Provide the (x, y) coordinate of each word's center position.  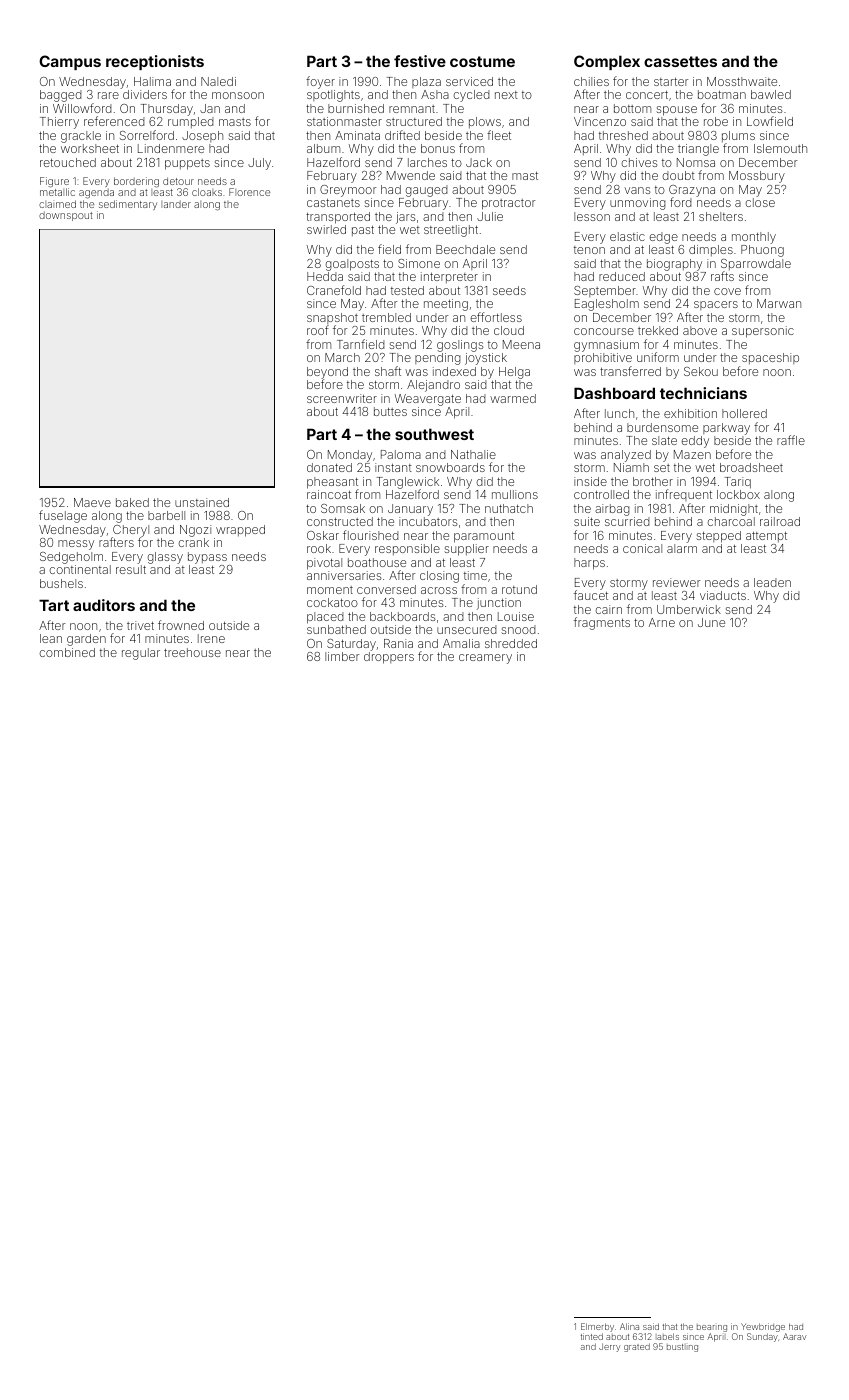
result (131, 569)
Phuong (762, 251)
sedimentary (128, 205)
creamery (485, 659)
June (711, 622)
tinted (592, 1336)
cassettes (680, 61)
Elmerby (597, 1327)
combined (67, 652)
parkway (726, 429)
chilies (591, 81)
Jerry (609, 1347)
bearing (712, 1328)
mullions (515, 494)
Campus (70, 62)
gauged (426, 191)
